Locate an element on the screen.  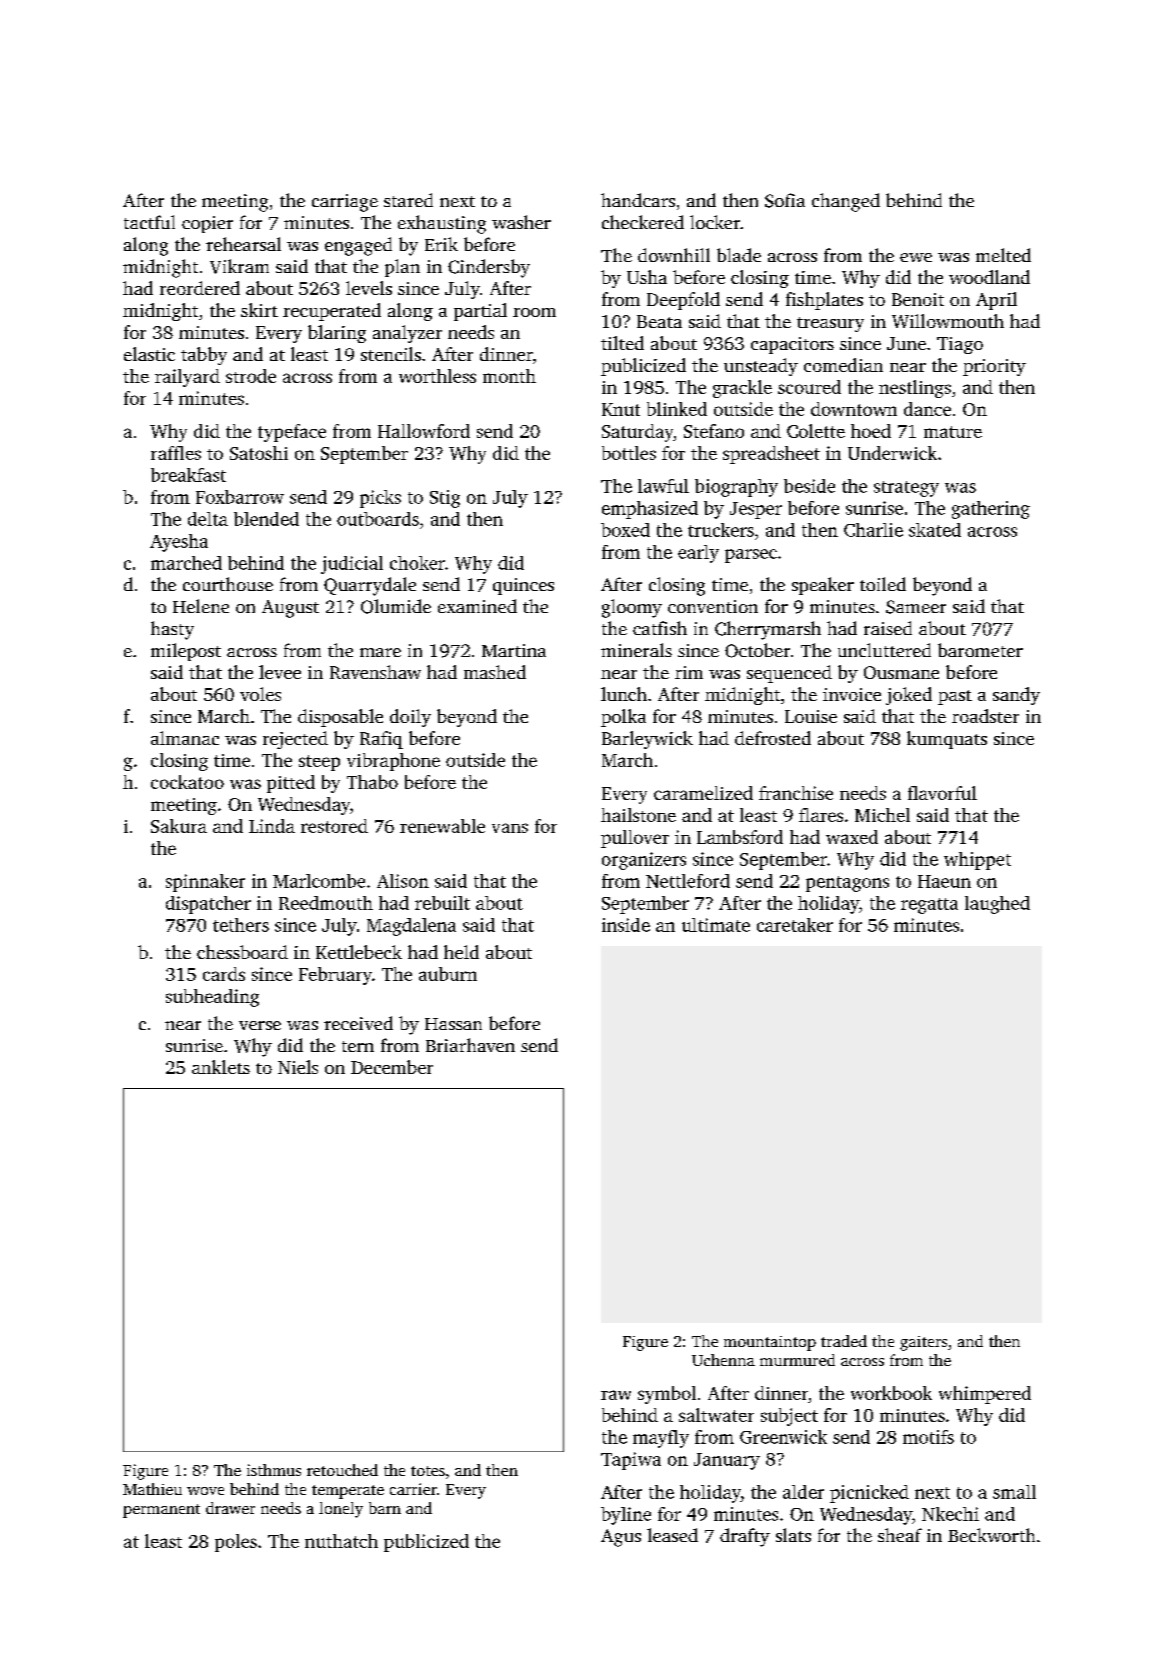
laughed is located at coordinates (997, 905).
